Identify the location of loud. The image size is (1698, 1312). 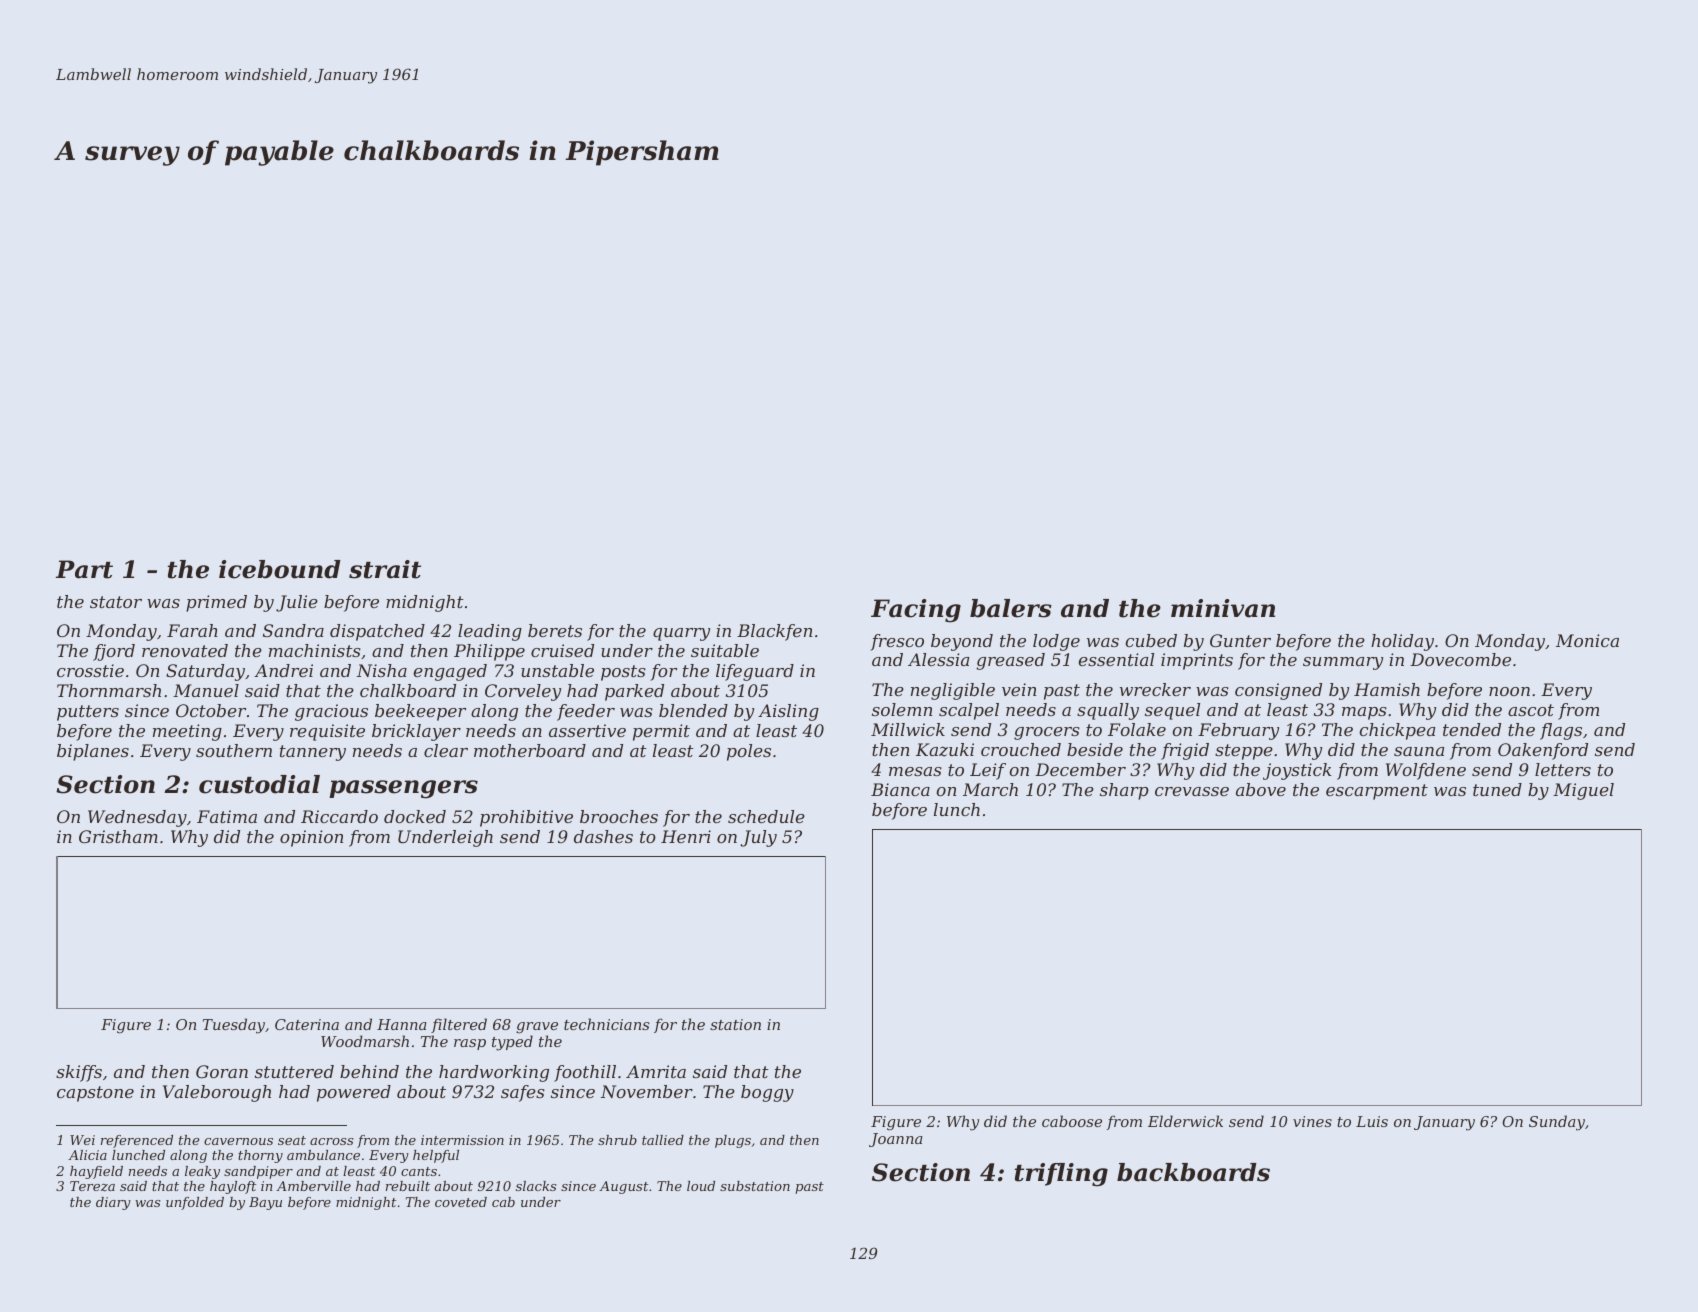
(701, 1186).
